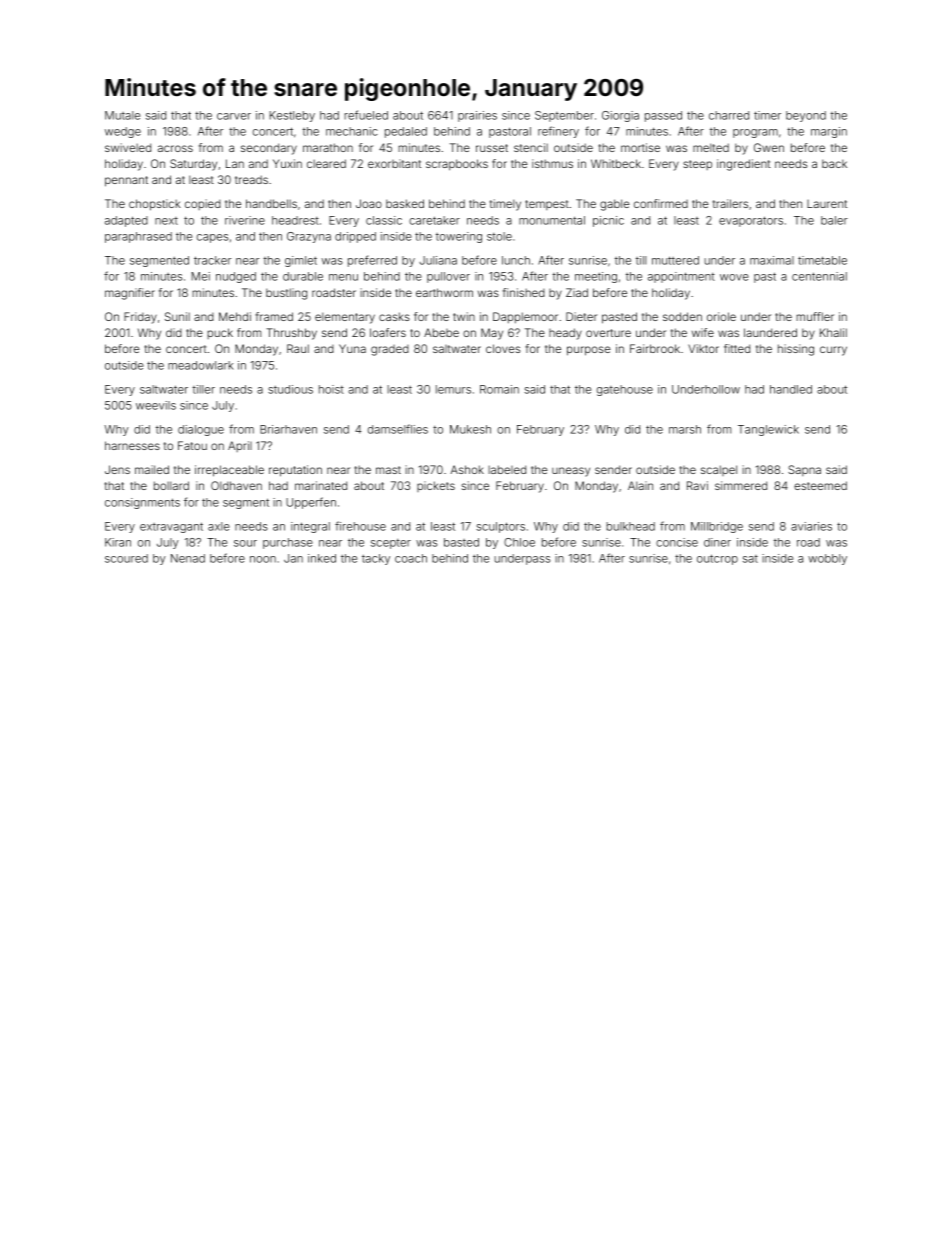 Image resolution: width=952 pixels, height=1233 pixels. Describe the element at coordinates (500, 527) in the screenshot. I see `sculptors` at that location.
